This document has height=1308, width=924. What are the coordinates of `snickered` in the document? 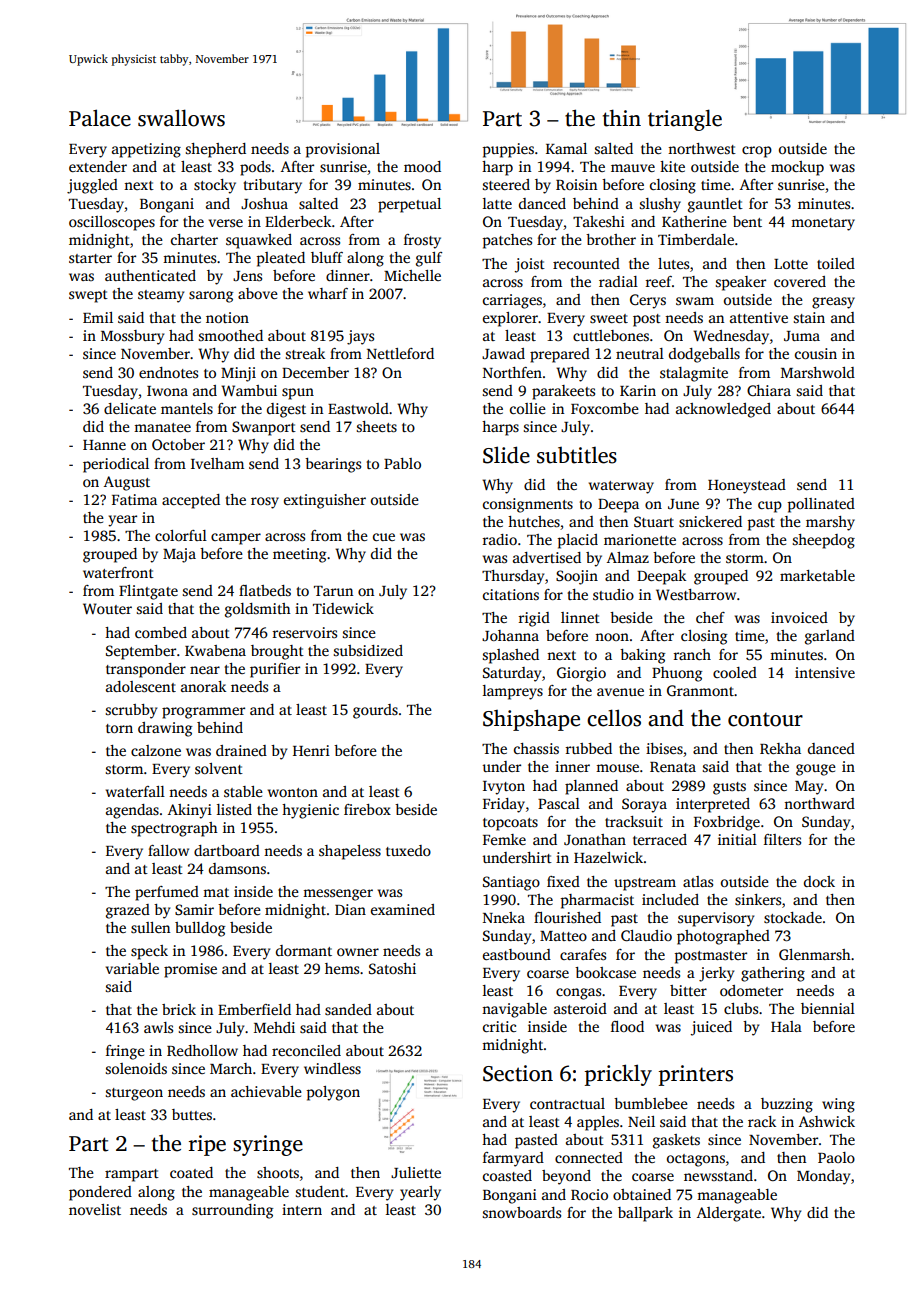 It's located at (710, 521).
